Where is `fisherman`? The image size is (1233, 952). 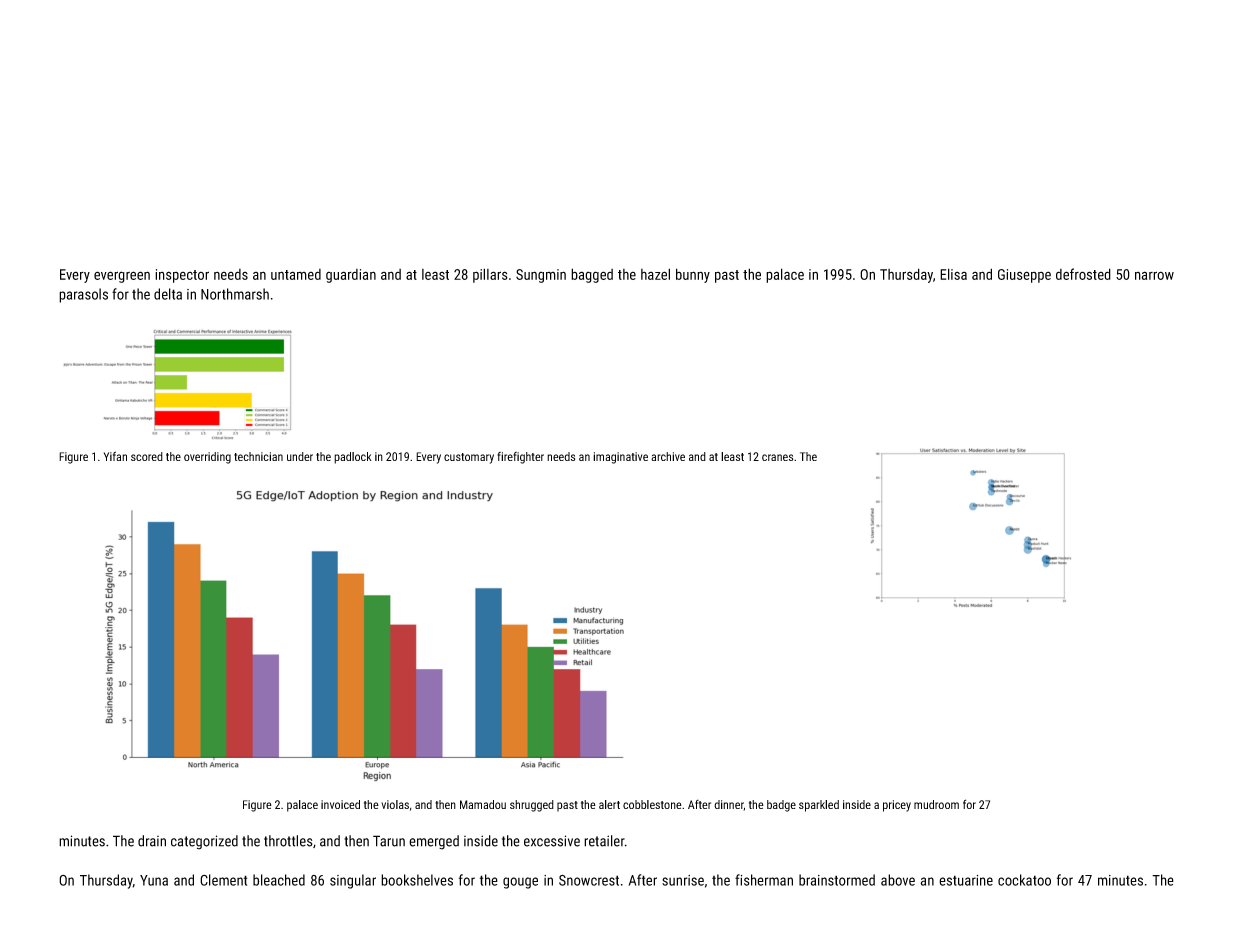
fisherman is located at coordinates (764, 880).
